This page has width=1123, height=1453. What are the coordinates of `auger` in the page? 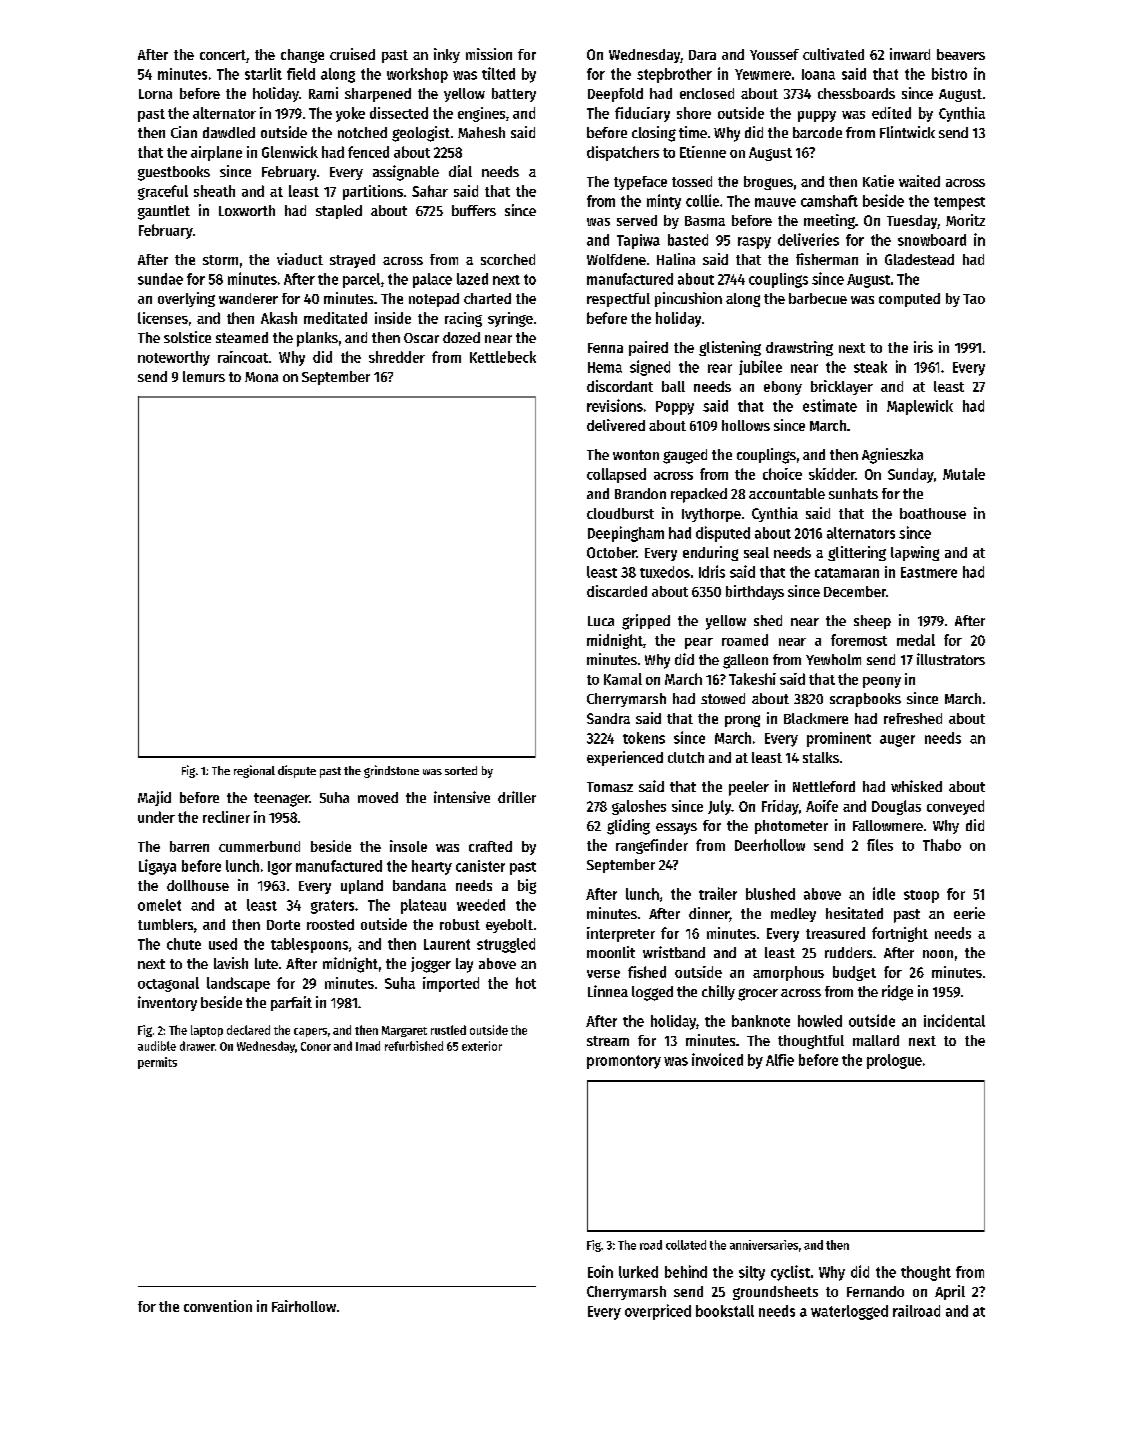 It's located at (897, 741).
